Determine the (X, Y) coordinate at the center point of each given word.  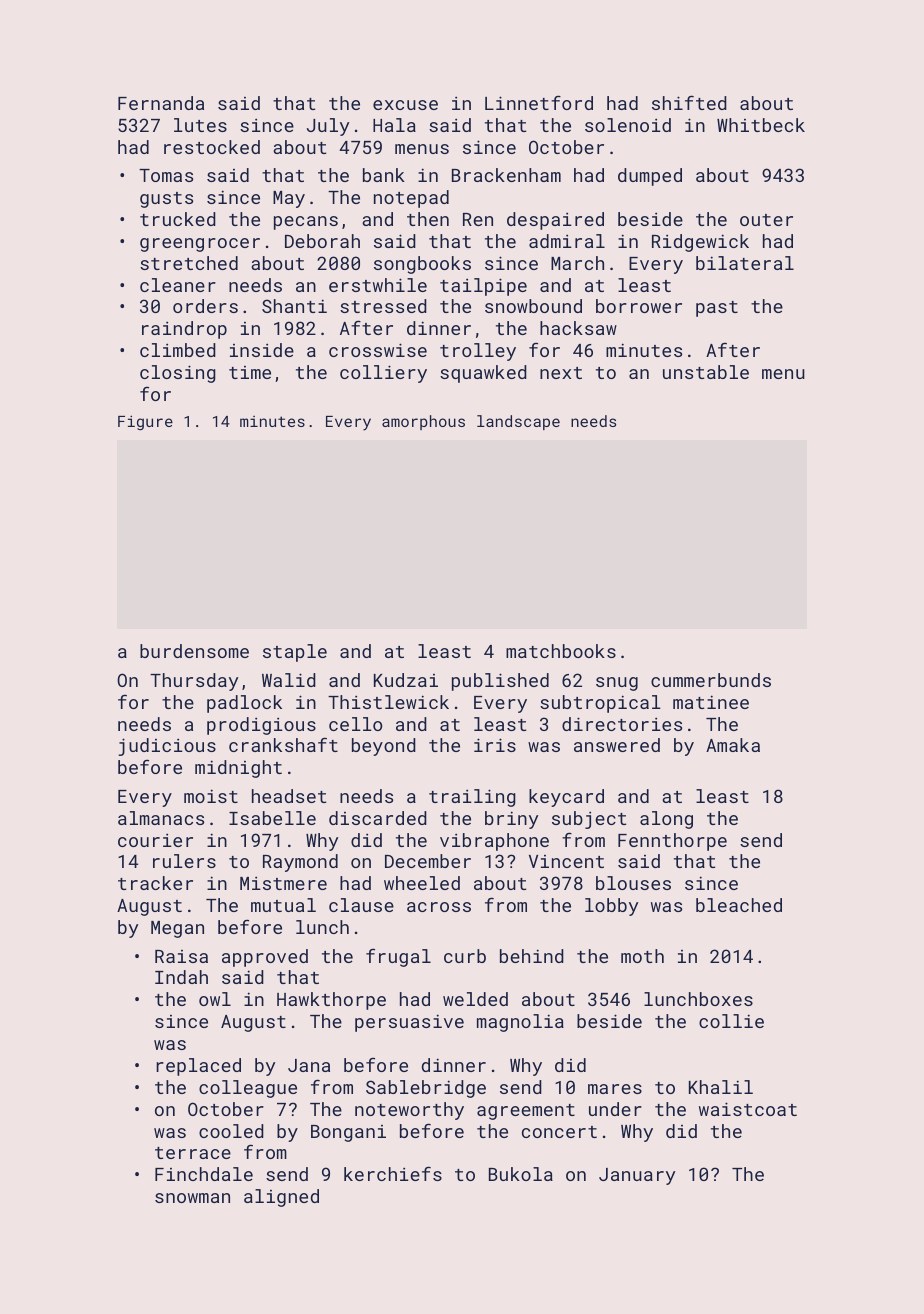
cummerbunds (711, 680)
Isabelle (272, 818)
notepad (411, 199)
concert (559, 1132)
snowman (192, 1198)
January (637, 1176)
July (328, 127)
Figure (145, 422)
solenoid (628, 125)
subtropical (600, 704)
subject (589, 820)
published (500, 682)
